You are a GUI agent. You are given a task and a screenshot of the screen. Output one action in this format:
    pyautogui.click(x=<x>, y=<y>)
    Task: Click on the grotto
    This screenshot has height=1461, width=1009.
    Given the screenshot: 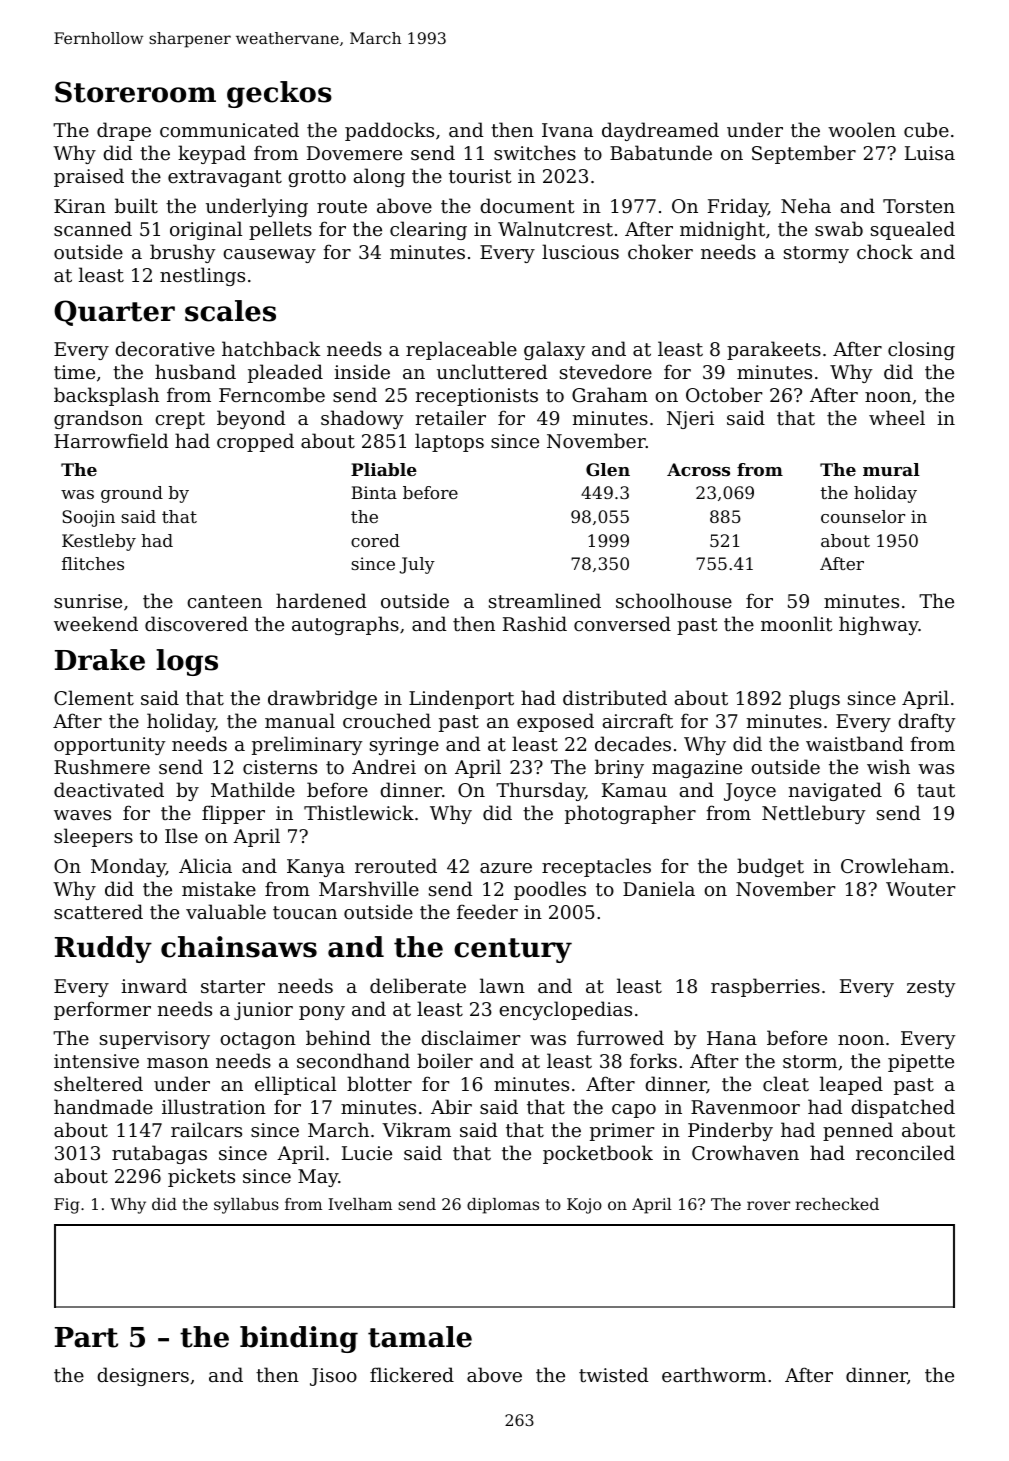 What is the action you would take?
    pyautogui.click(x=317, y=178)
